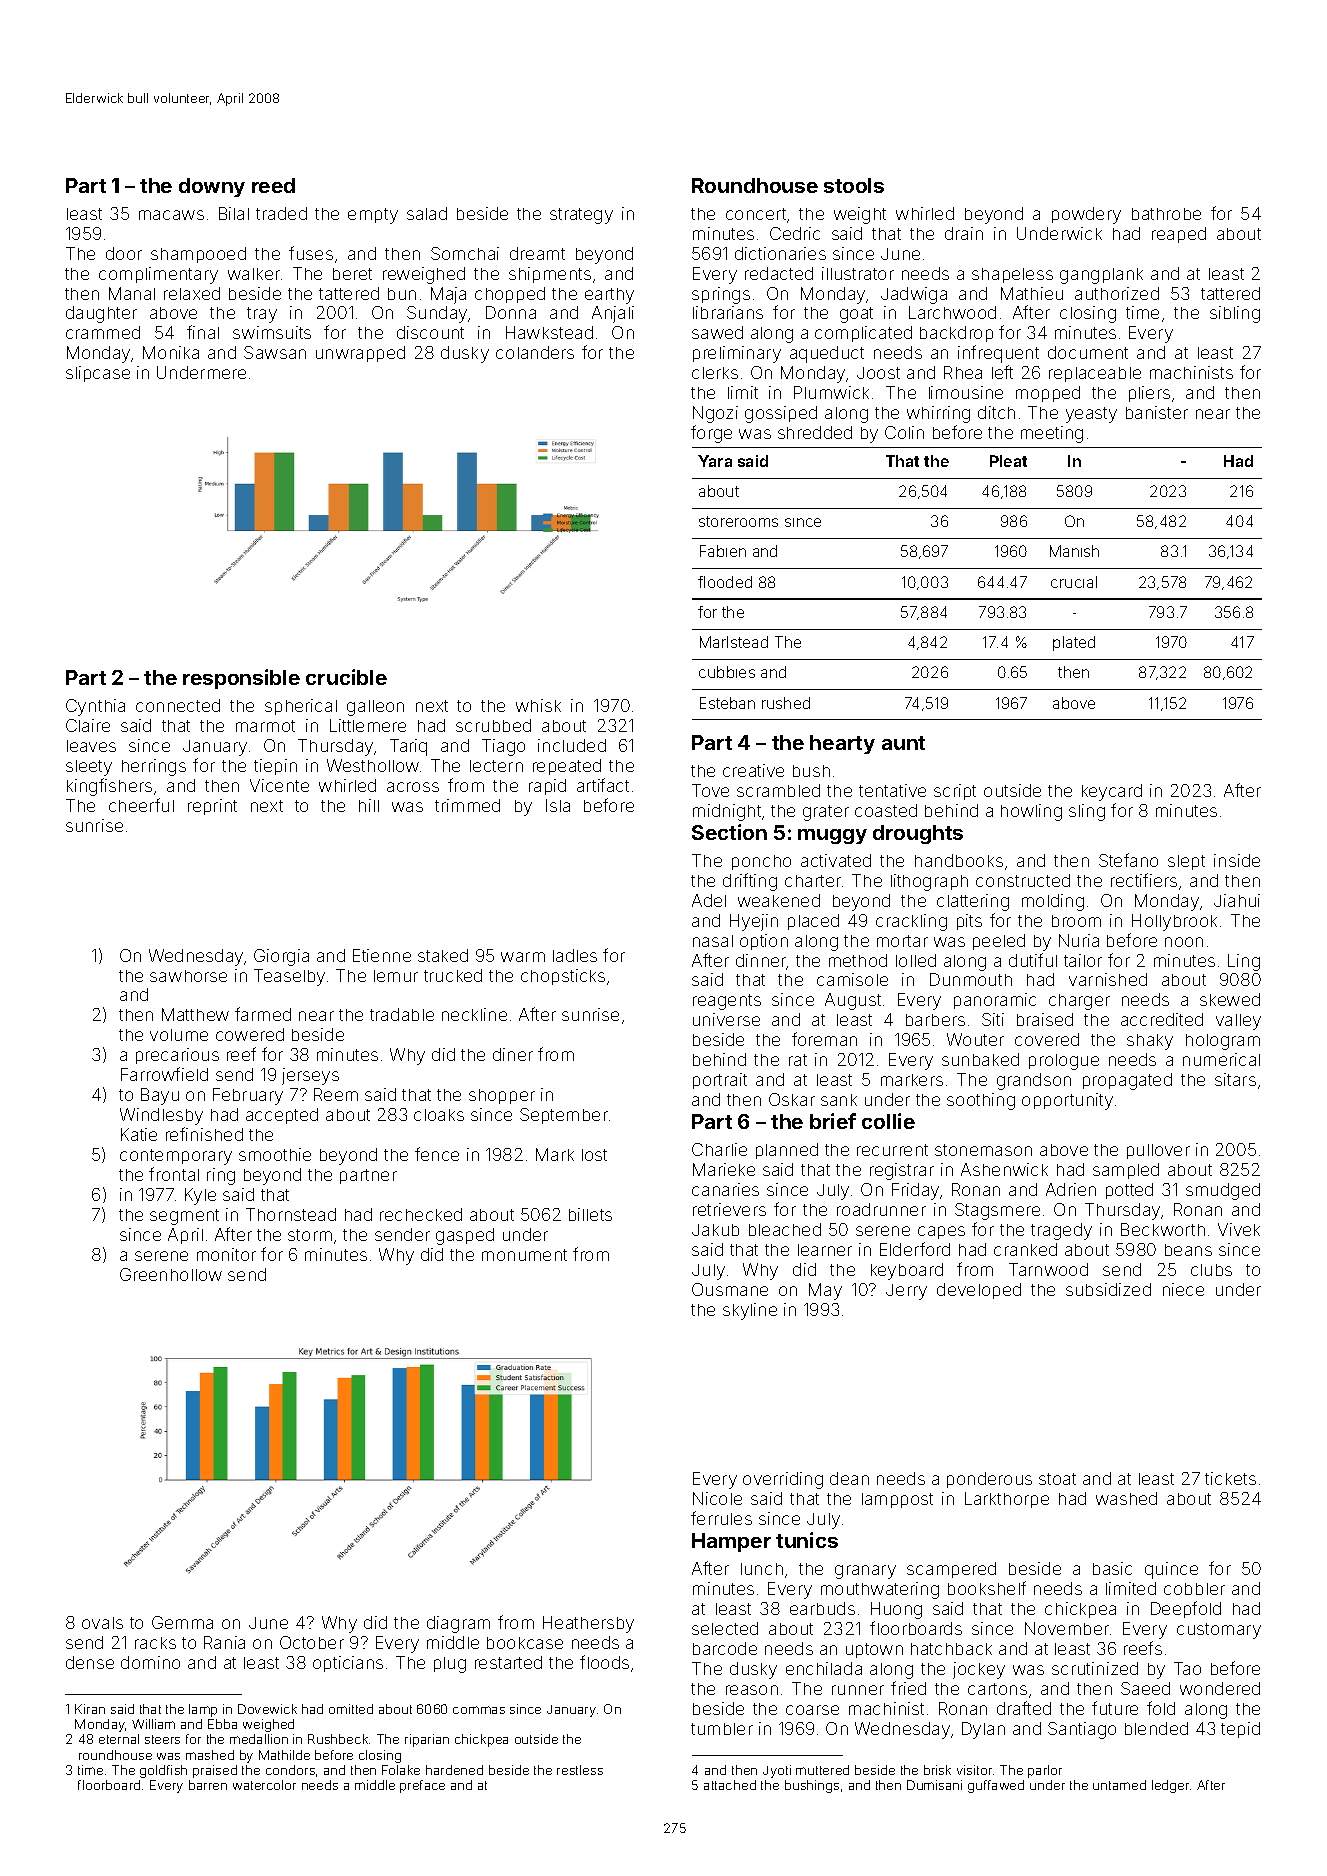 The width and height of the document is (1327, 1876). What do you see at coordinates (524, 1255) in the document?
I see `monument` at bounding box center [524, 1255].
